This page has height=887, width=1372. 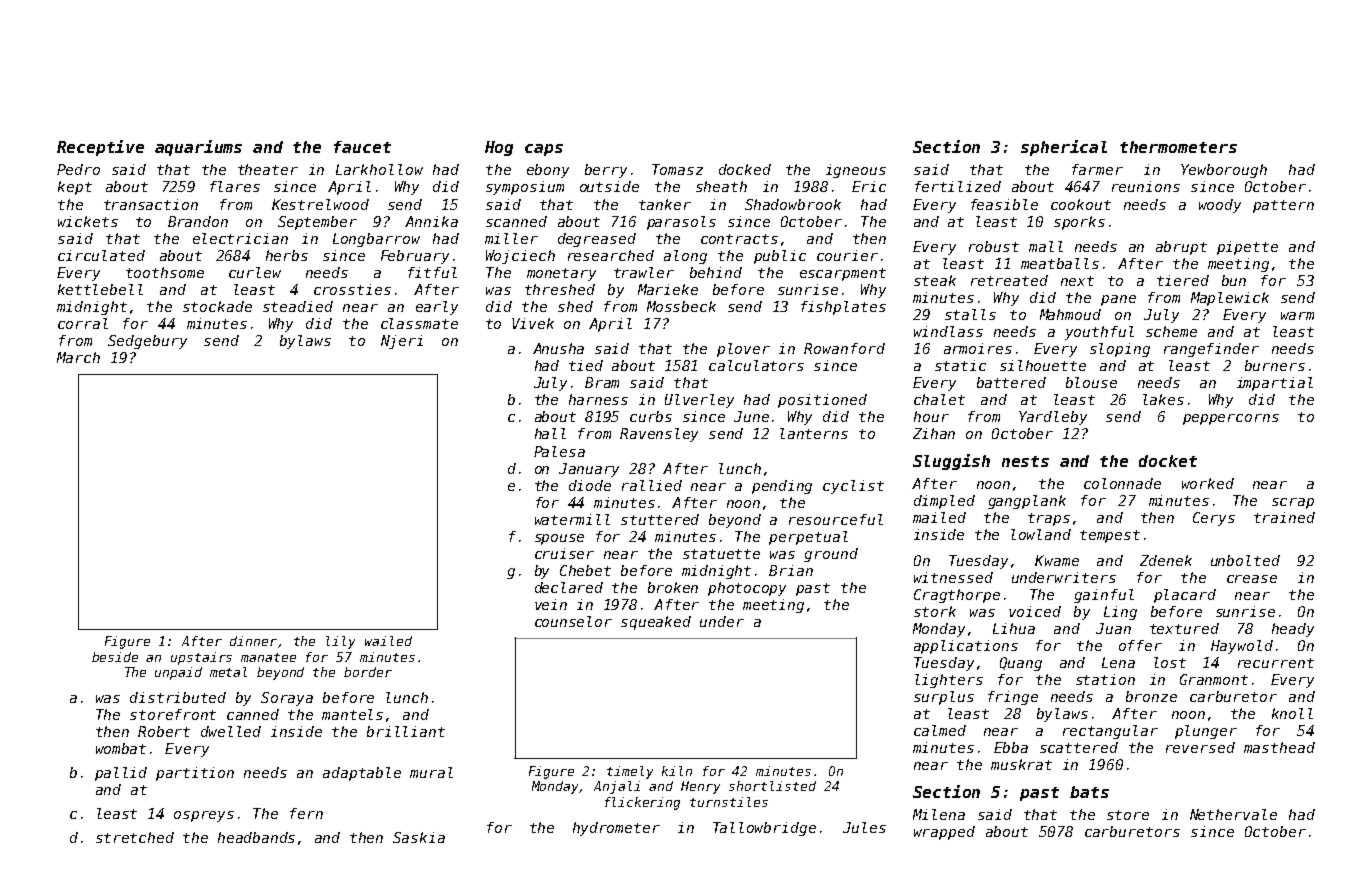 I want to click on impartial, so click(x=1275, y=384).
